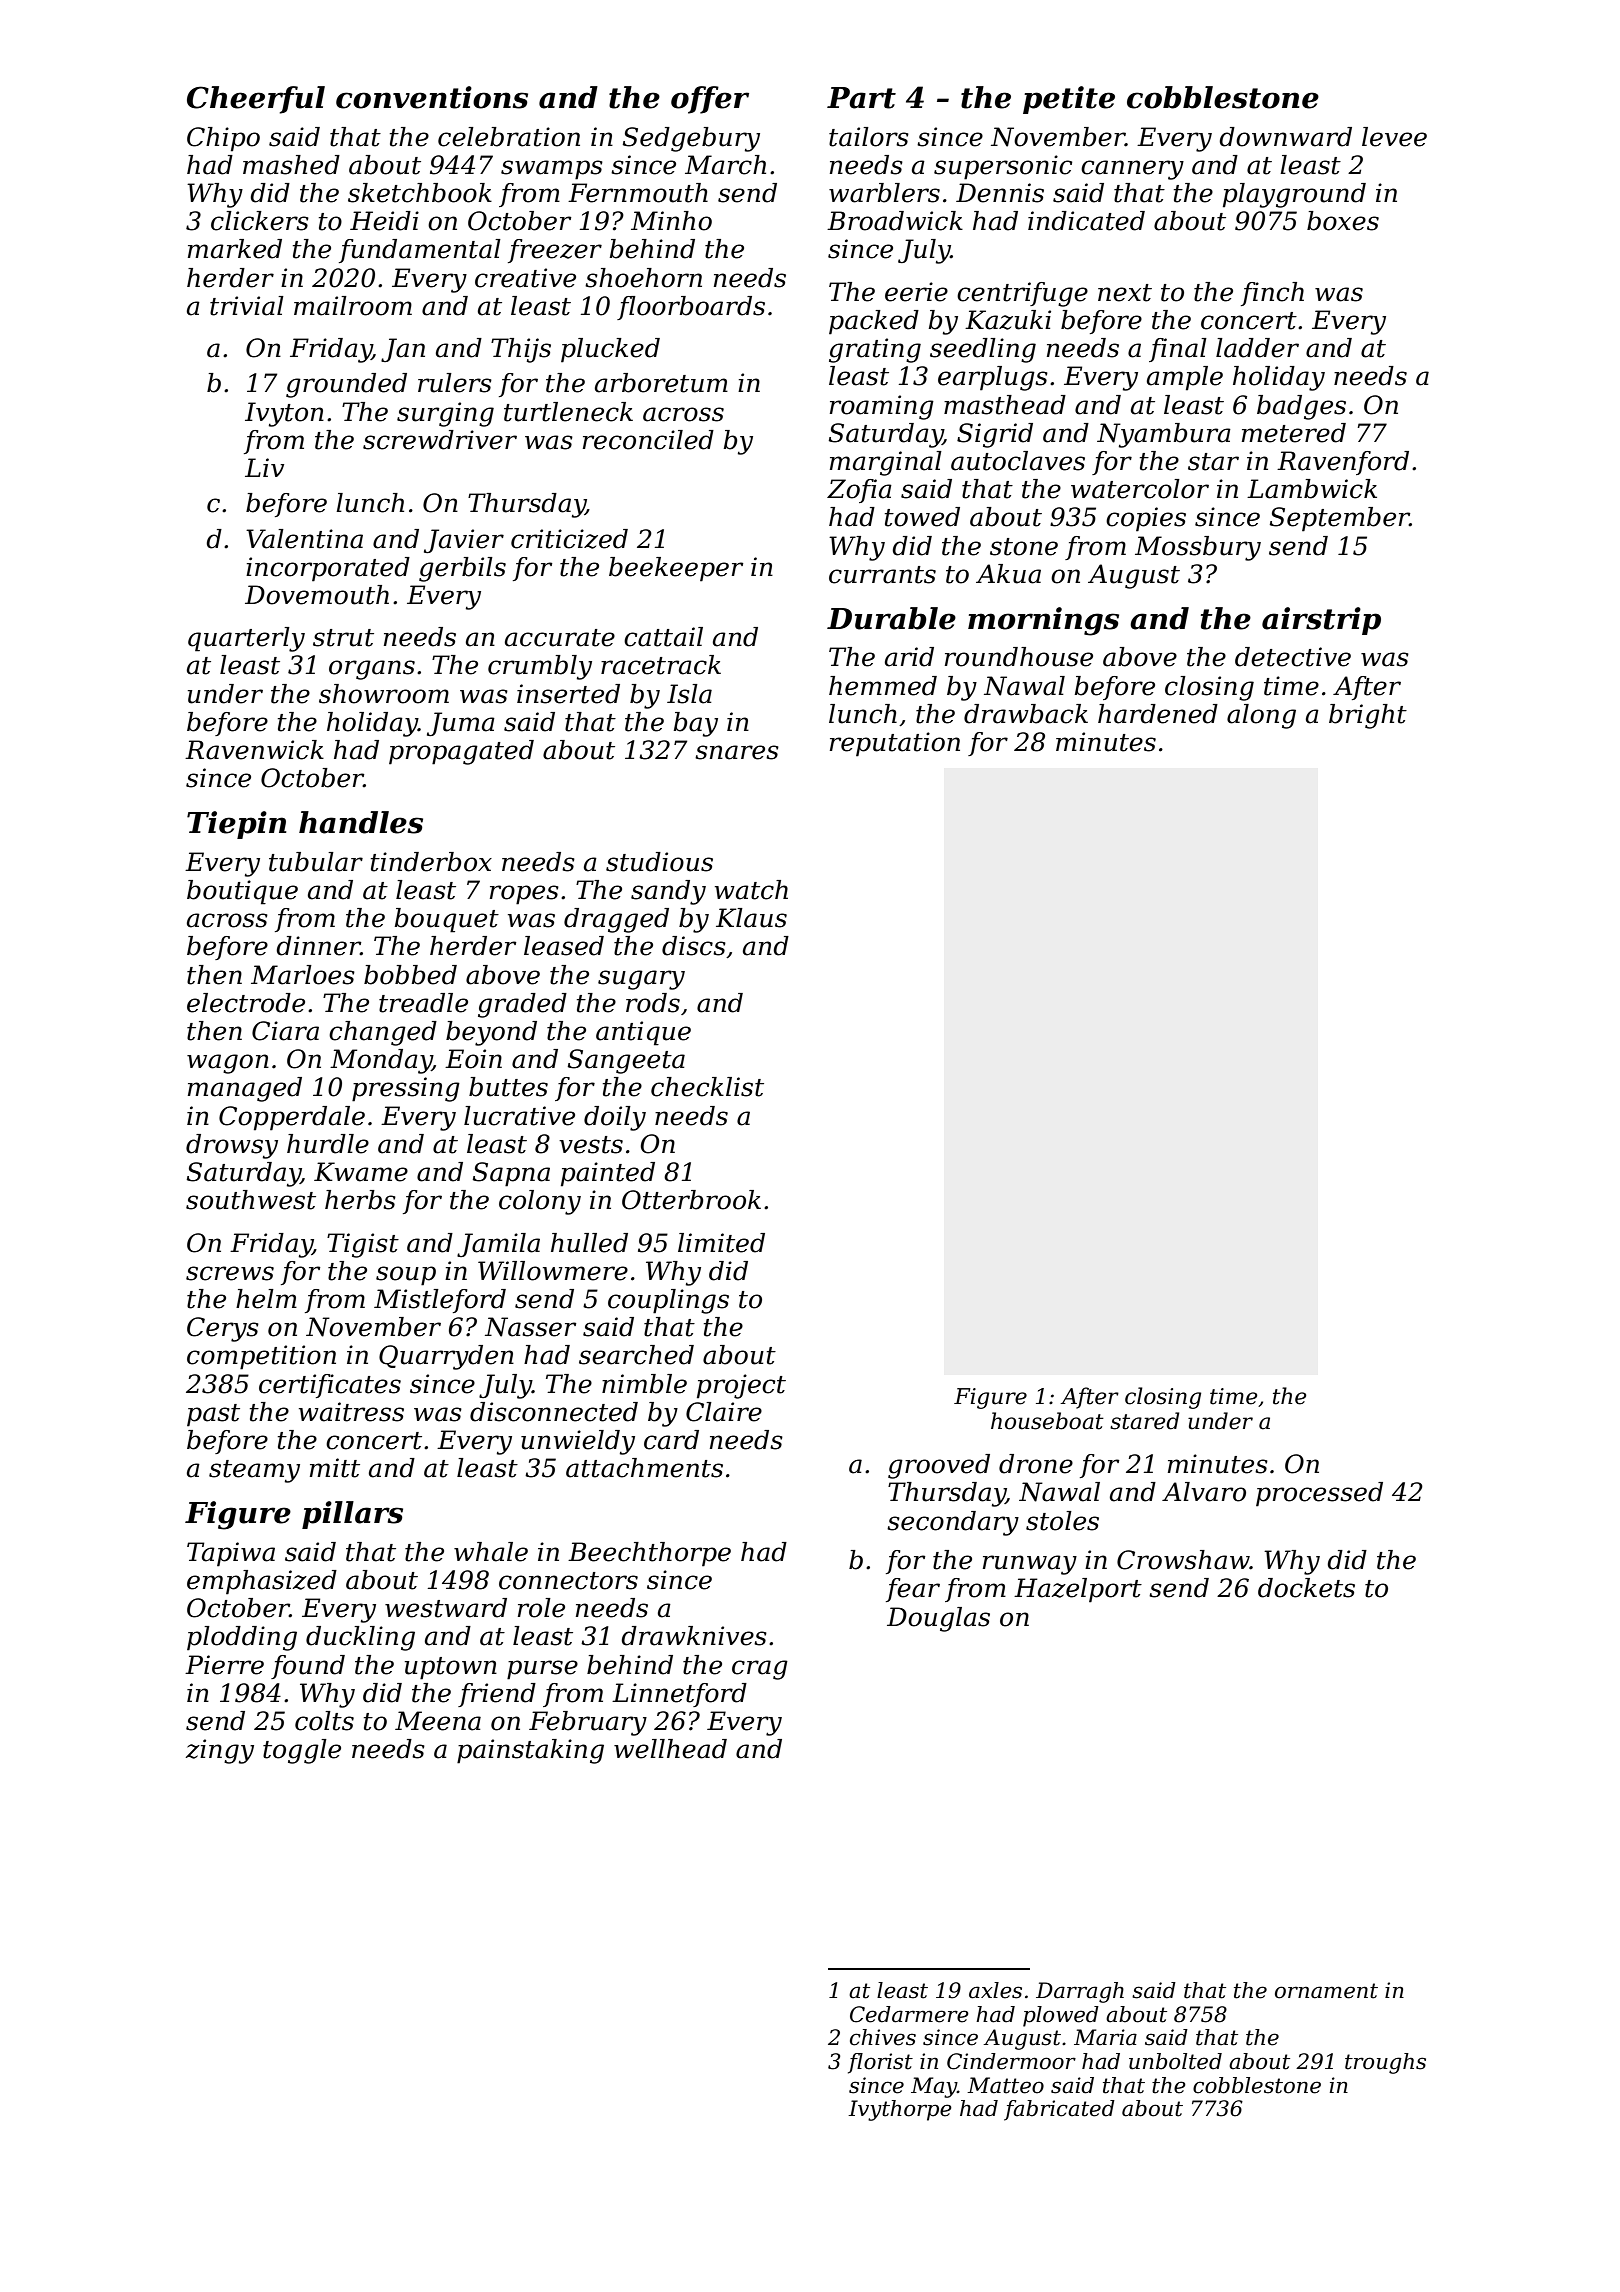  Describe the element at coordinates (235, 249) in the page. I see `marked` at that location.
